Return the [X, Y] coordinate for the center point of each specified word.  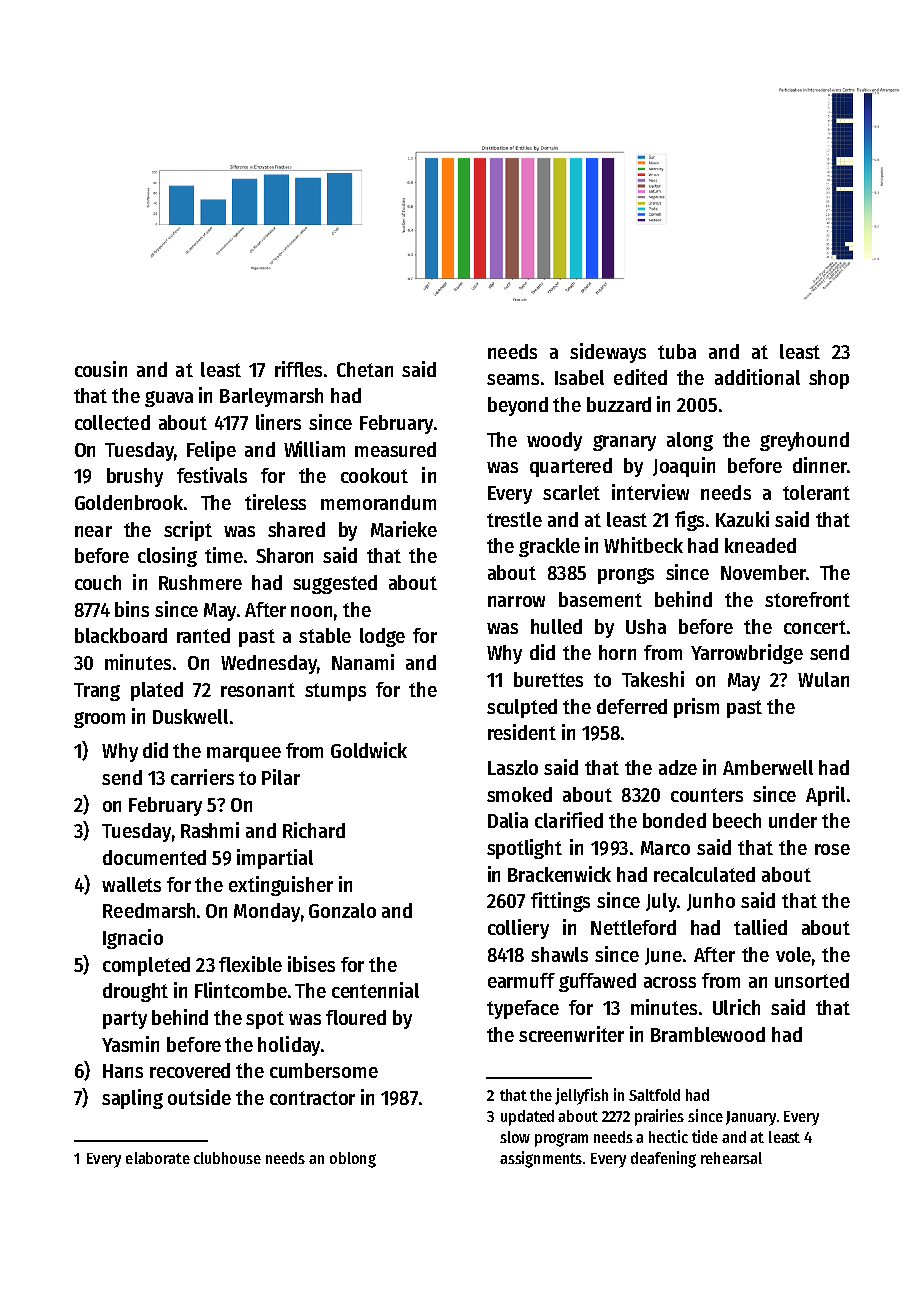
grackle [549, 547]
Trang [97, 692]
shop [829, 379]
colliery [518, 929]
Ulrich [736, 1007]
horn [617, 652]
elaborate [158, 1158]
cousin [101, 369]
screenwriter [571, 1034]
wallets [131, 884]
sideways [608, 353]
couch [98, 582]
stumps [335, 692]
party [125, 1020]
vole [793, 954]
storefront [807, 599]
